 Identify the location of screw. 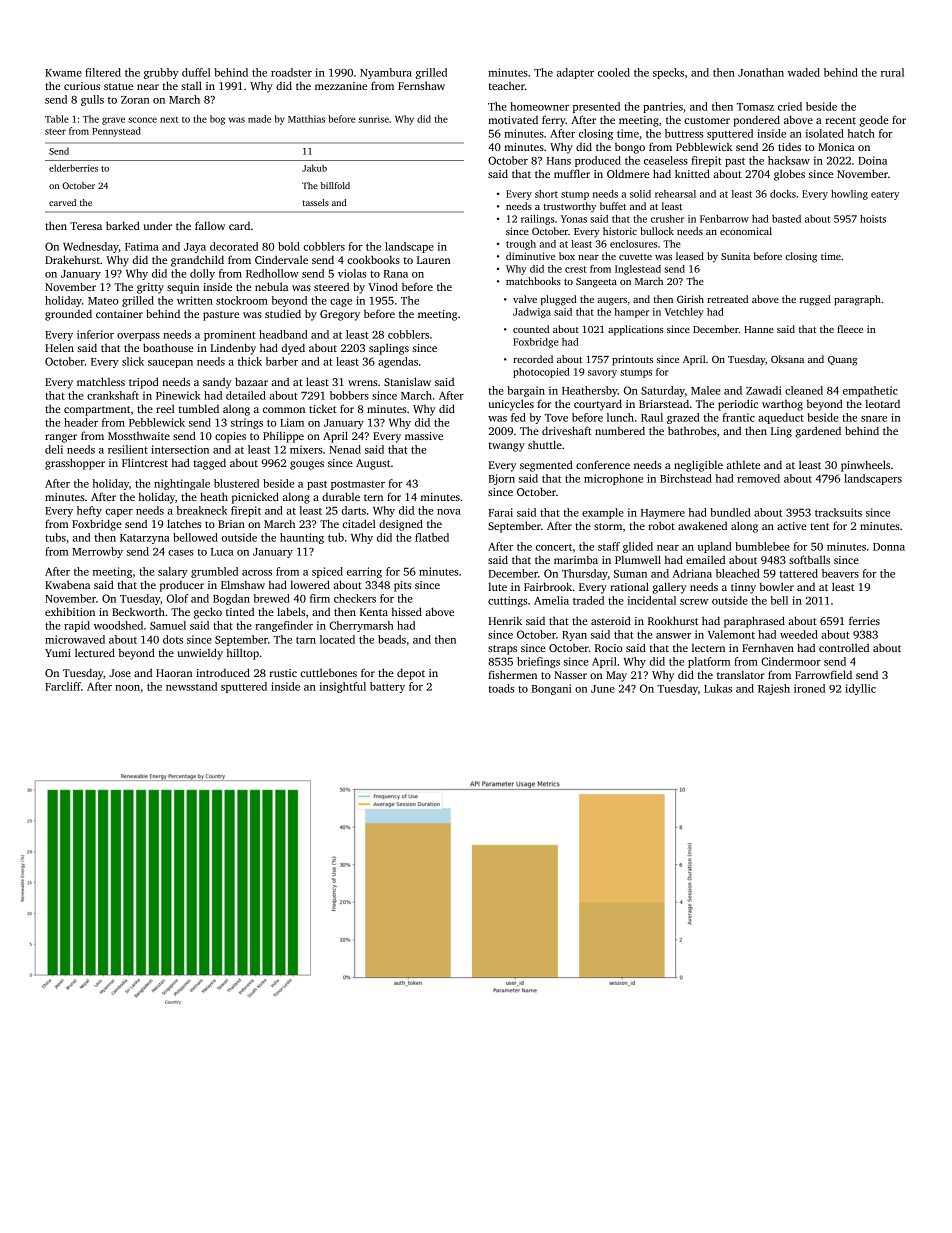
(694, 602).
